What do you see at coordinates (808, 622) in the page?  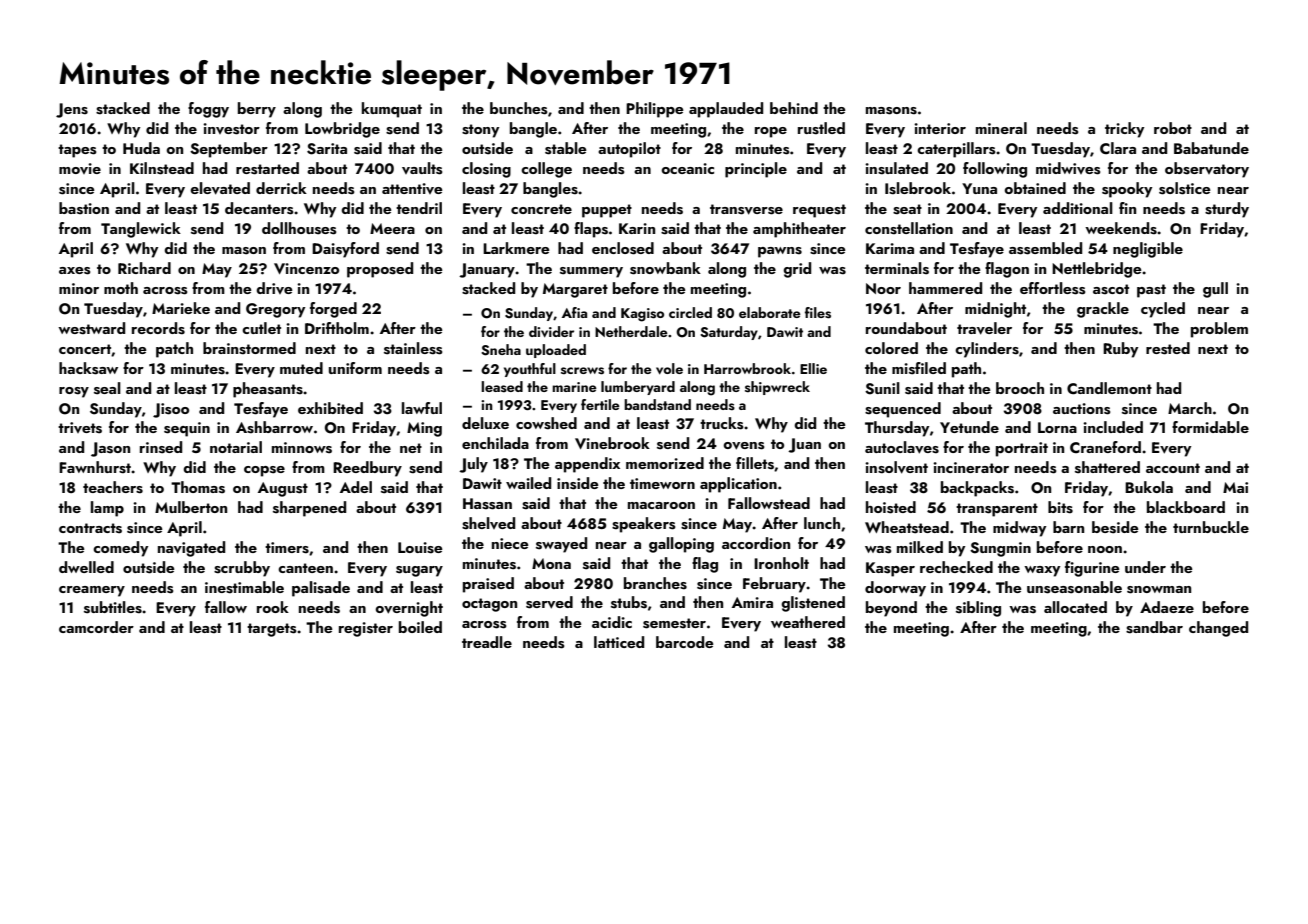 I see `weathered` at bounding box center [808, 622].
